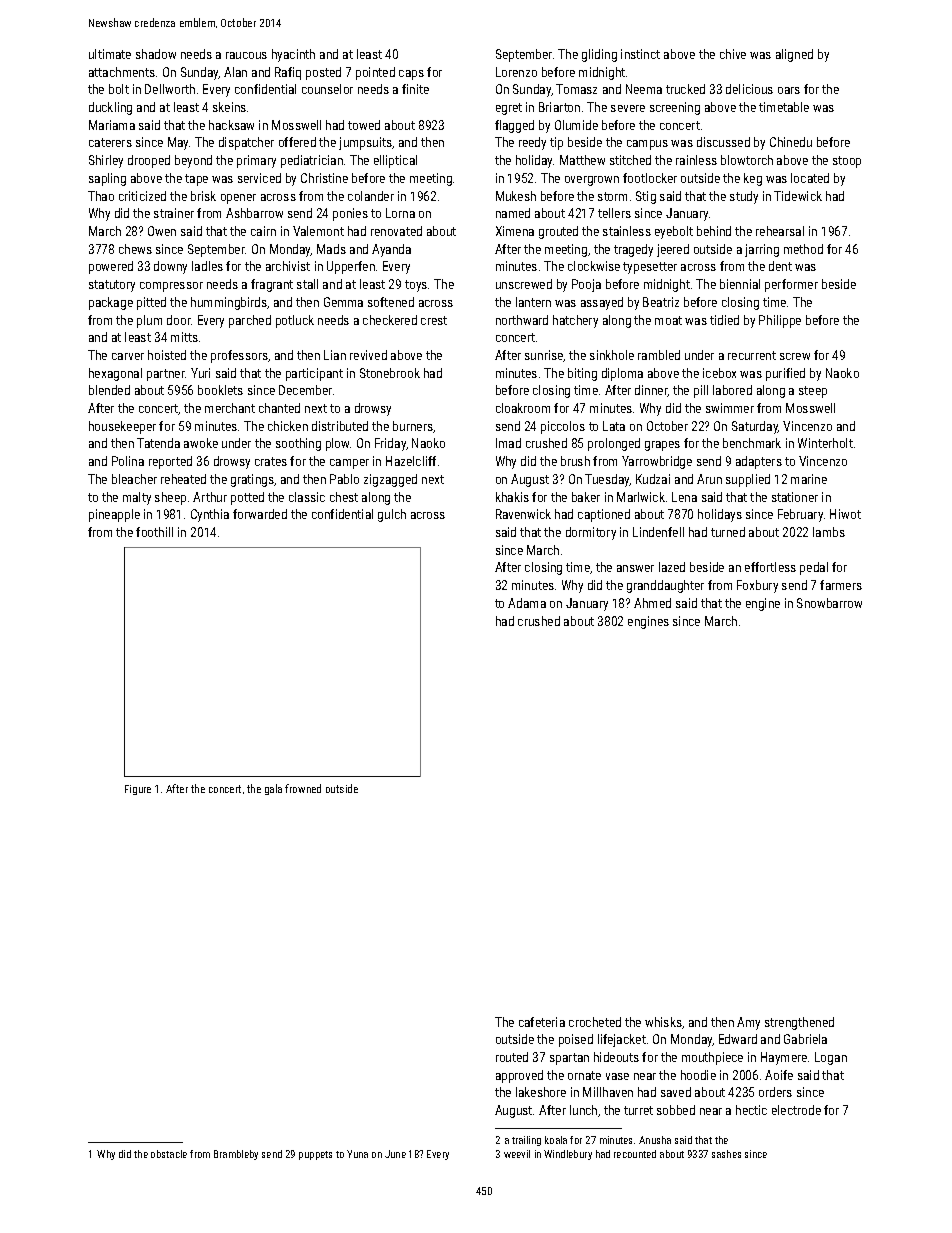 The image size is (952, 1233). Describe the element at coordinates (303, 788) in the screenshot. I see `frowned` at that location.
